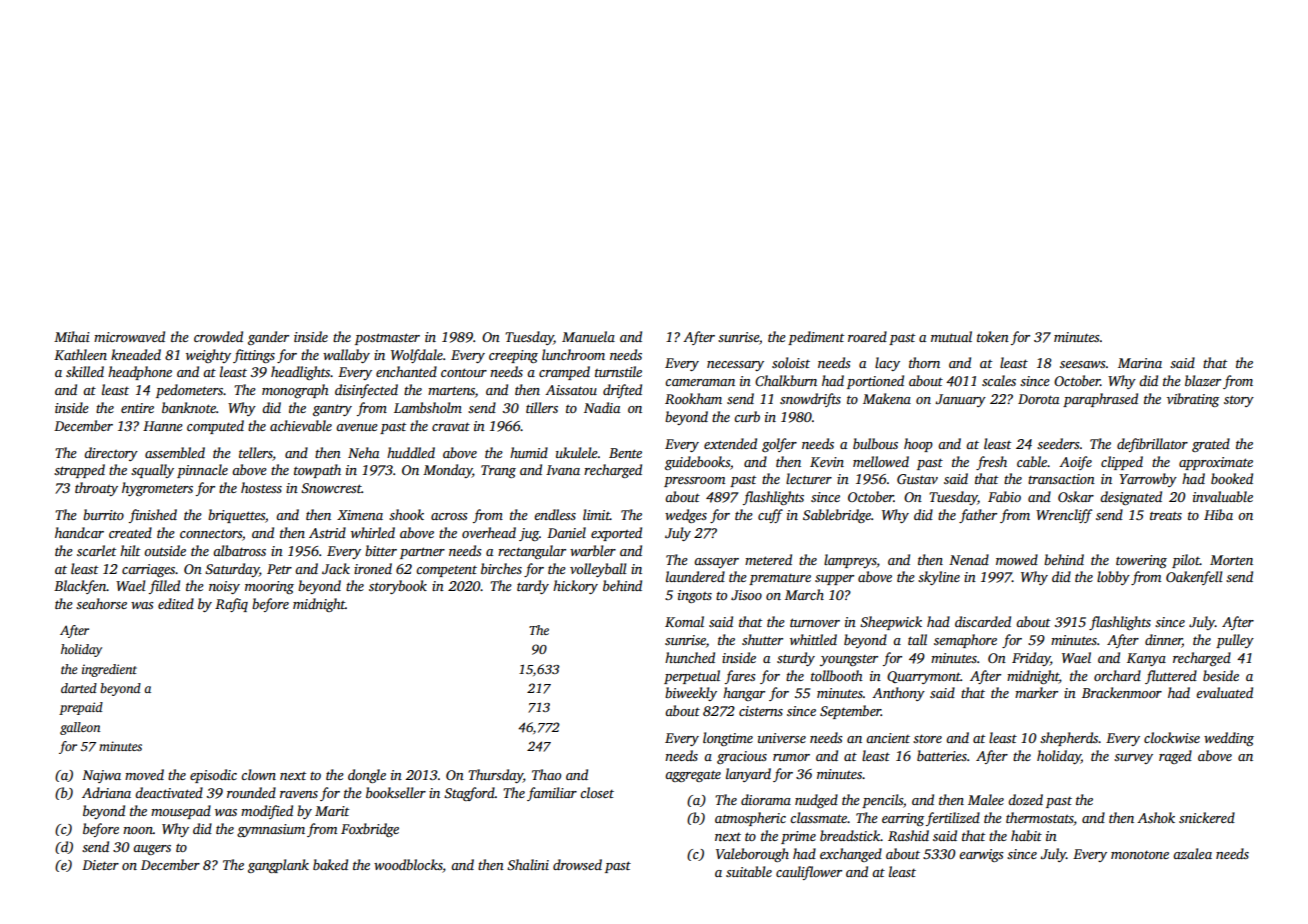  What do you see at coordinates (101, 776) in the page?
I see `Najwa` at bounding box center [101, 776].
